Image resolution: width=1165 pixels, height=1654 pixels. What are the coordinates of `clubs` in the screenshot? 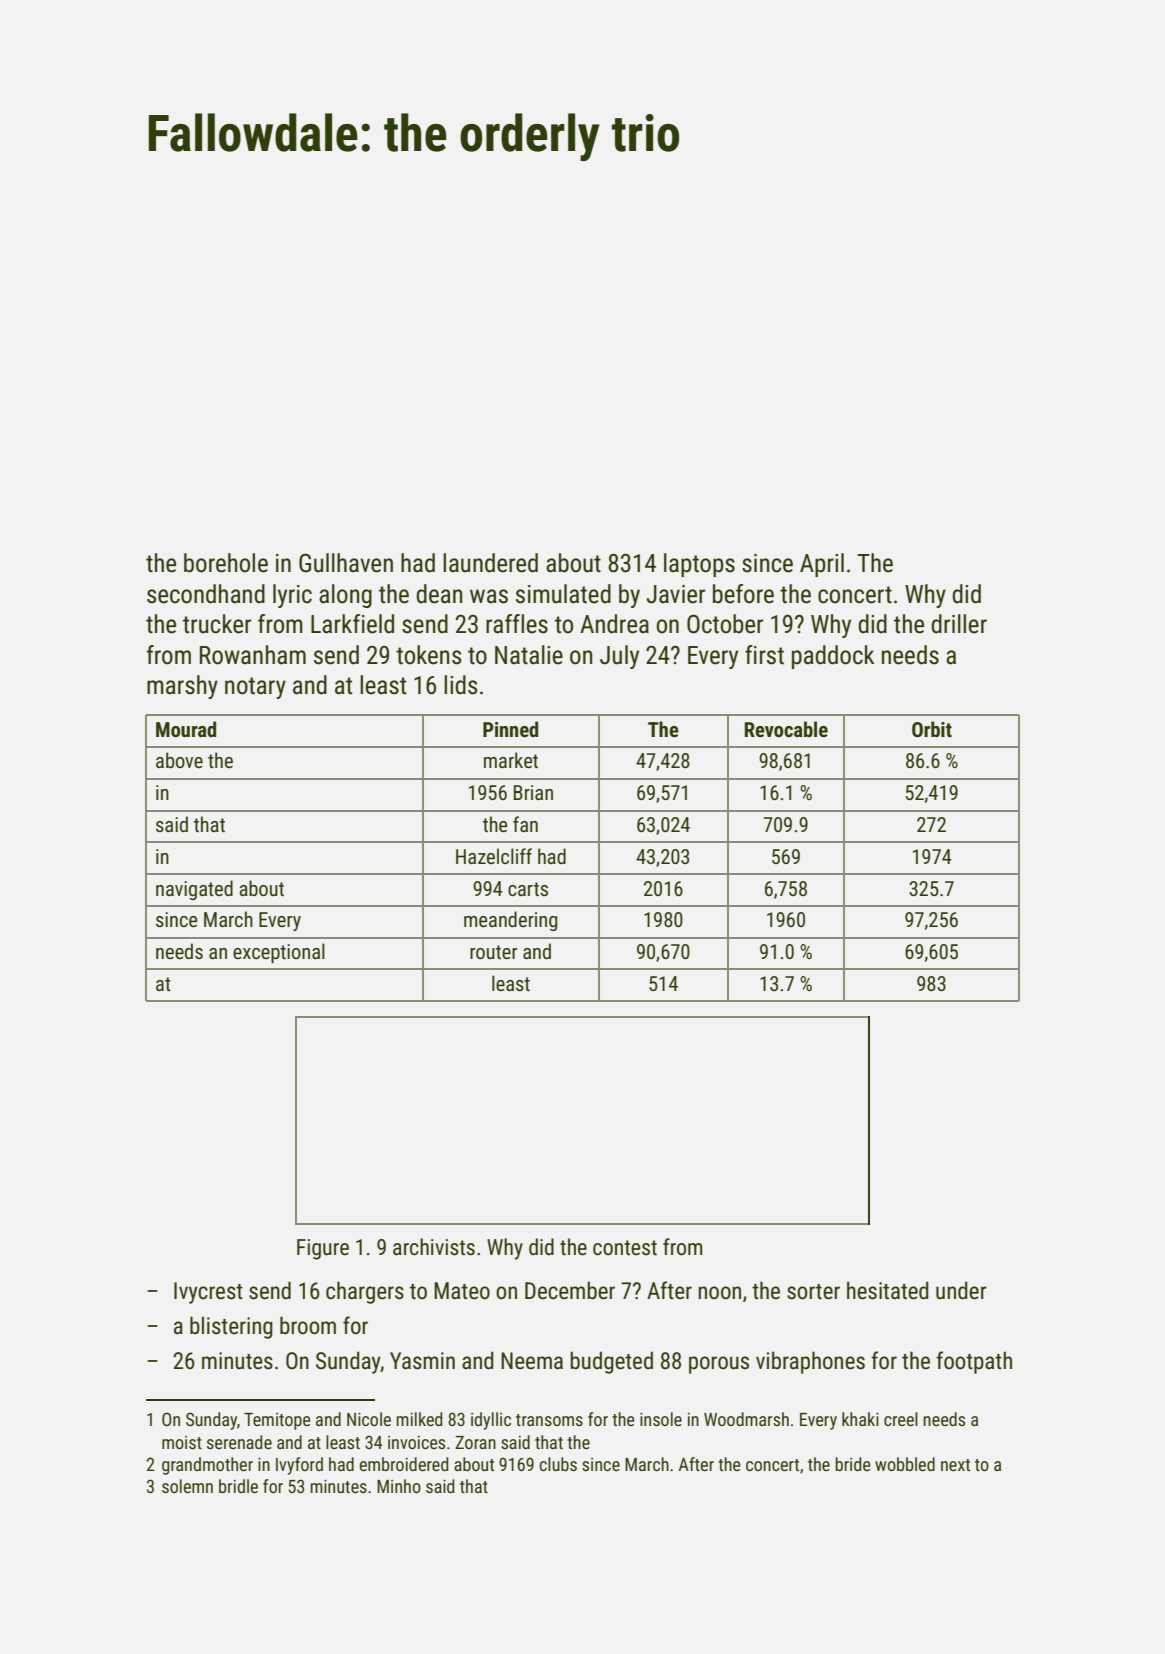 It's located at (558, 1464).
